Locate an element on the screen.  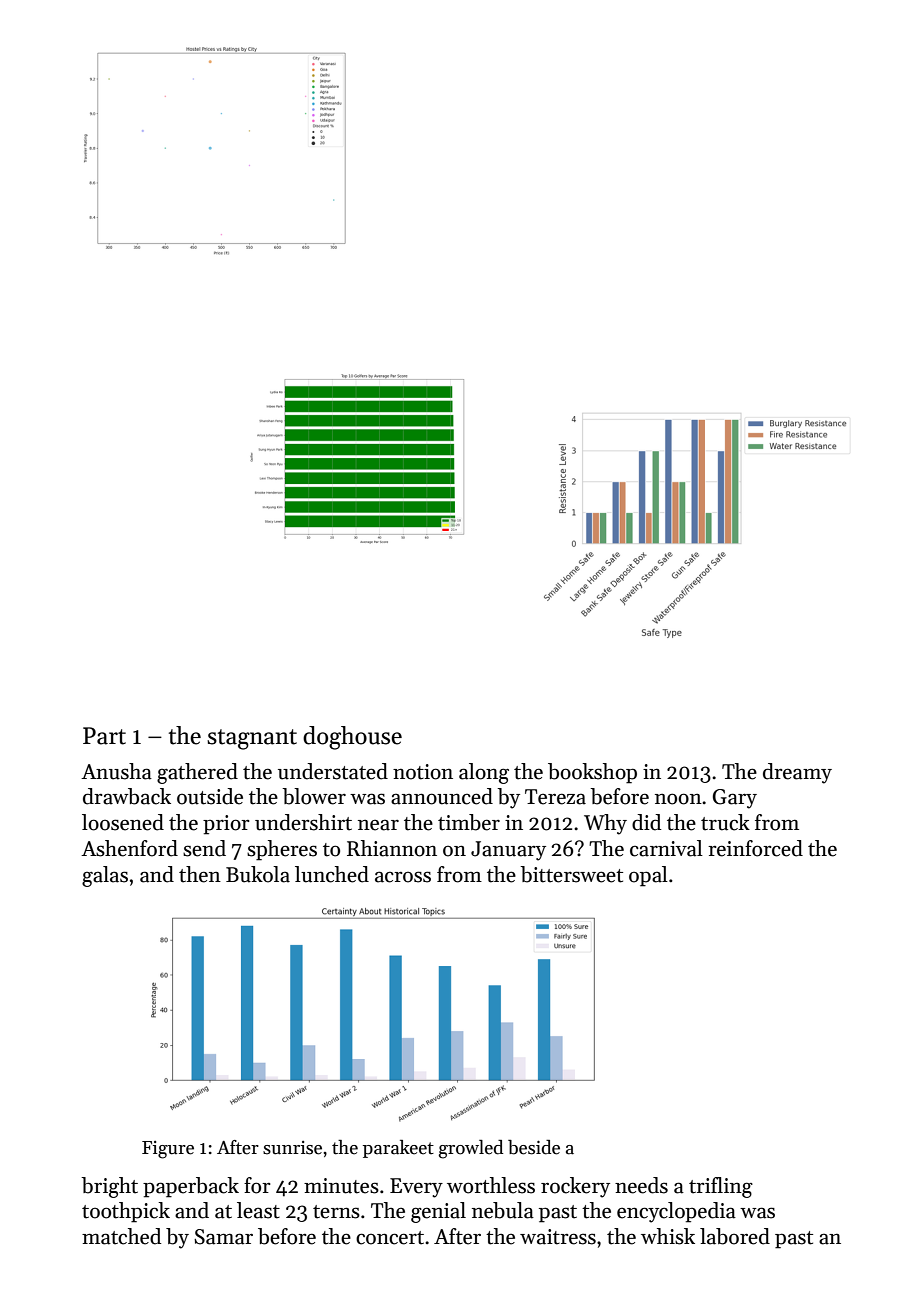
doghouse is located at coordinates (352, 738).
